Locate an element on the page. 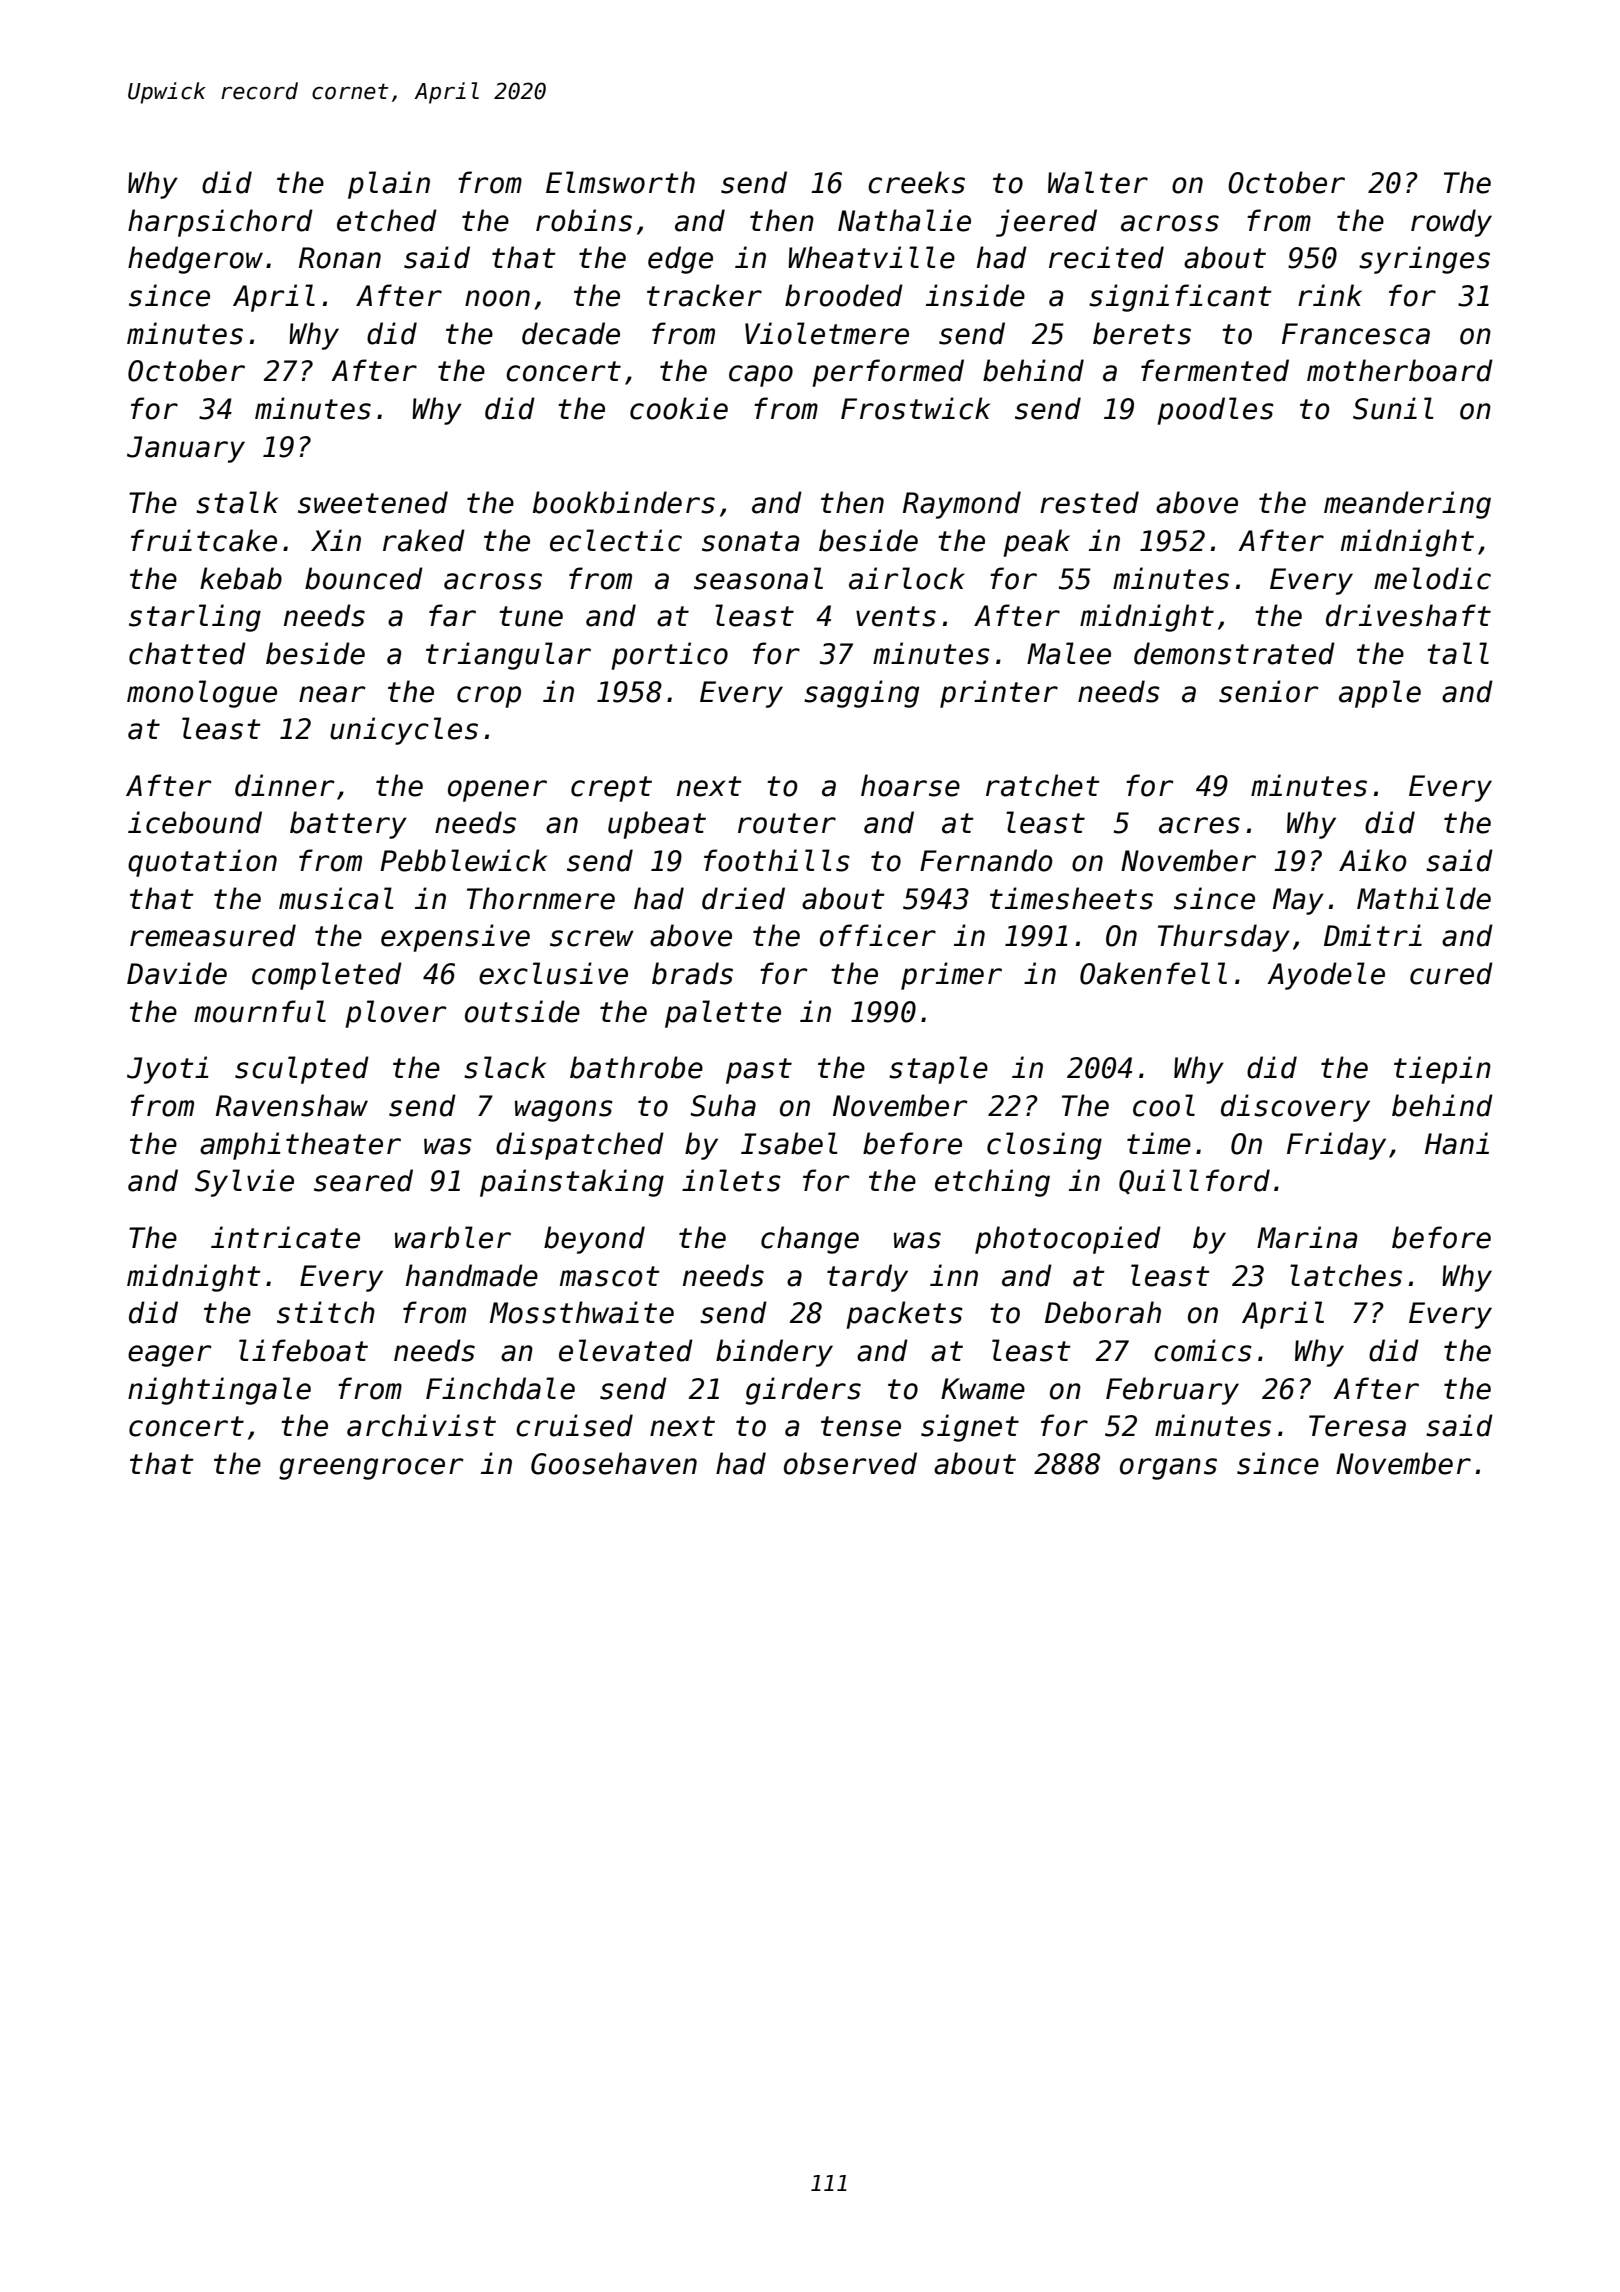 This document has height=2292, width=1620. starling is located at coordinates (195, 618).
